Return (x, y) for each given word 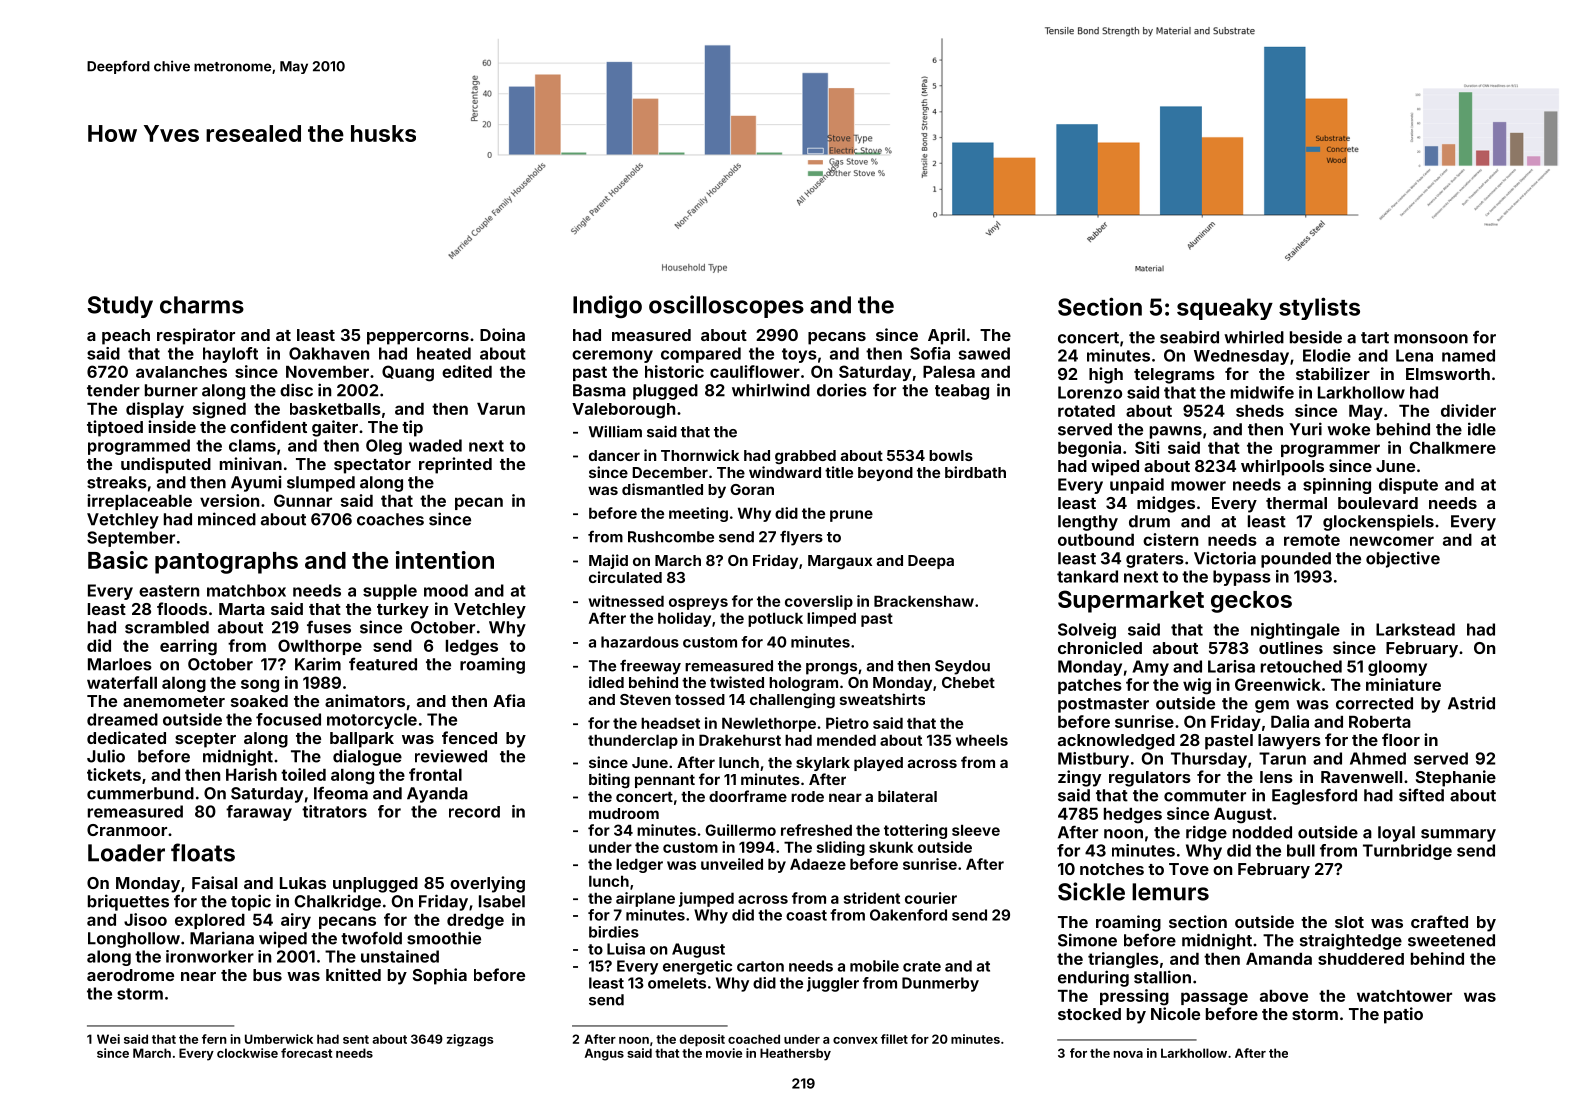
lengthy (1088, 523)
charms (202, 305)
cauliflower (755, 371)
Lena (1414, 355)
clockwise (247, 1053)
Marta (242, 609)
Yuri (1305, 429)
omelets (677, 983)
